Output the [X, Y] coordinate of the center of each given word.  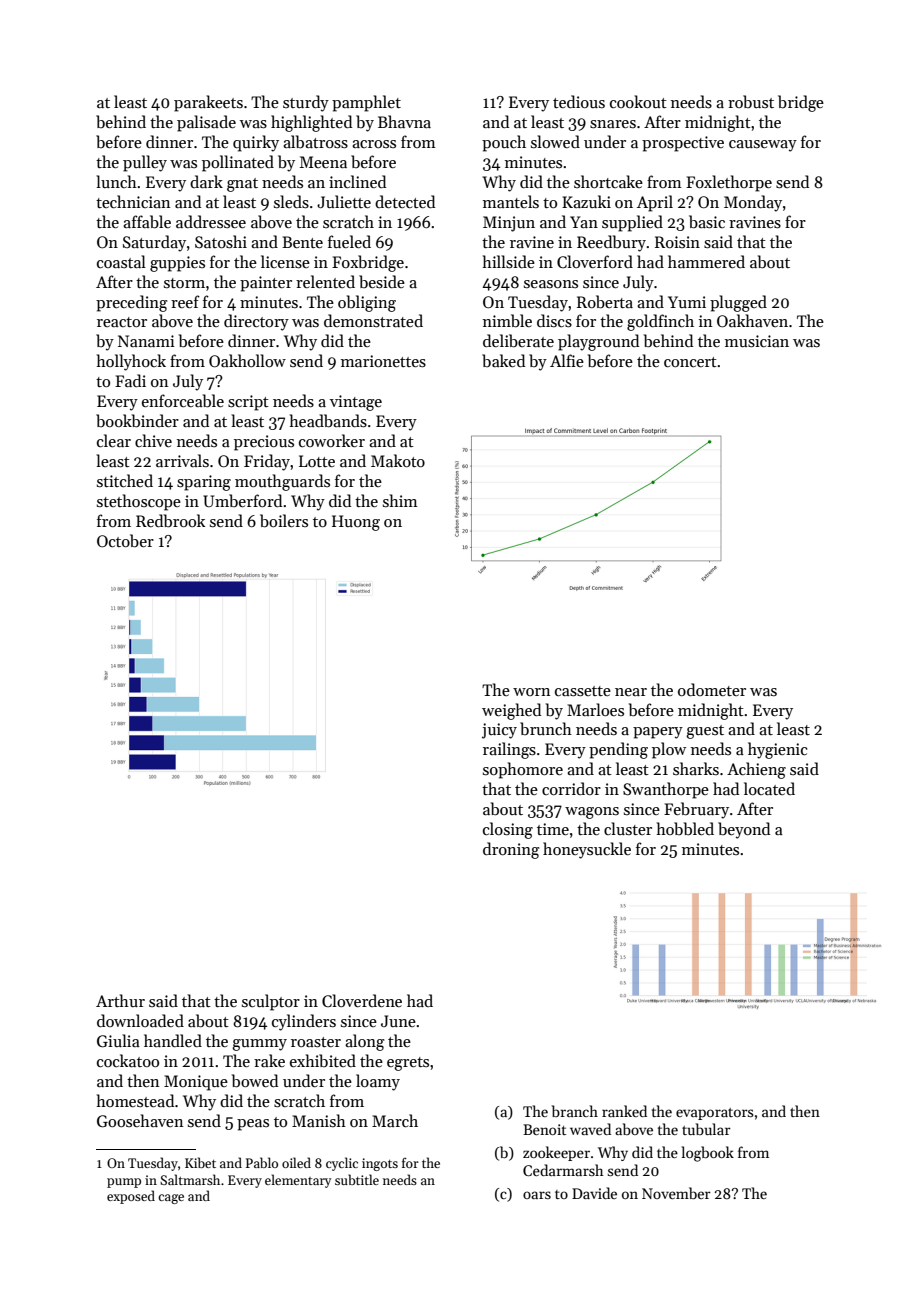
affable [147, 222]
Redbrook [170, 521]
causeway [763, 146]
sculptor [271, 1002]
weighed [511, 711]
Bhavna [404, 121]
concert [690, 362]
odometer [712, 689]
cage [171, 1199]
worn [532, 692]
